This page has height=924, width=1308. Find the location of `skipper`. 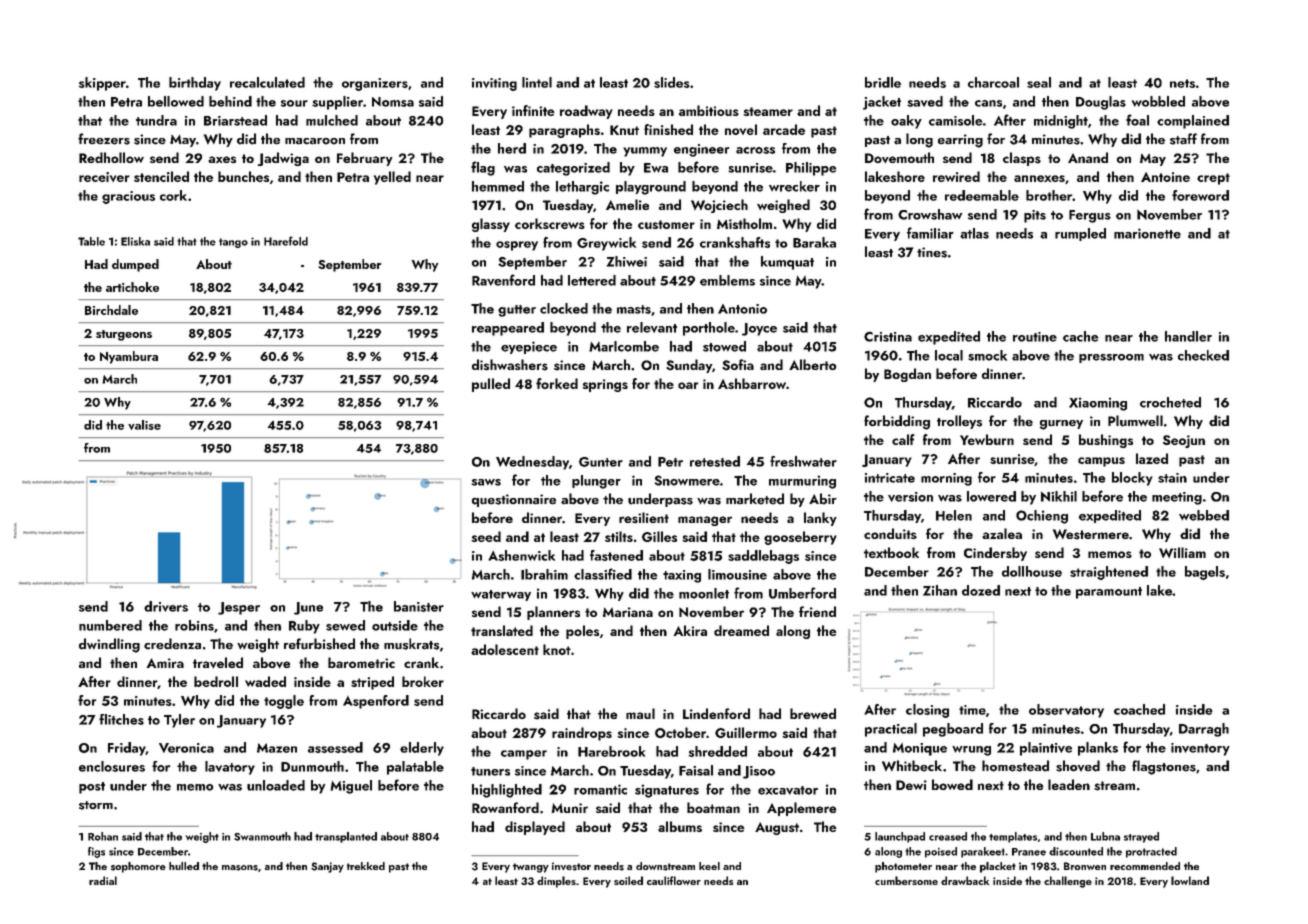

skipper is located at coordinates (102, 84).
